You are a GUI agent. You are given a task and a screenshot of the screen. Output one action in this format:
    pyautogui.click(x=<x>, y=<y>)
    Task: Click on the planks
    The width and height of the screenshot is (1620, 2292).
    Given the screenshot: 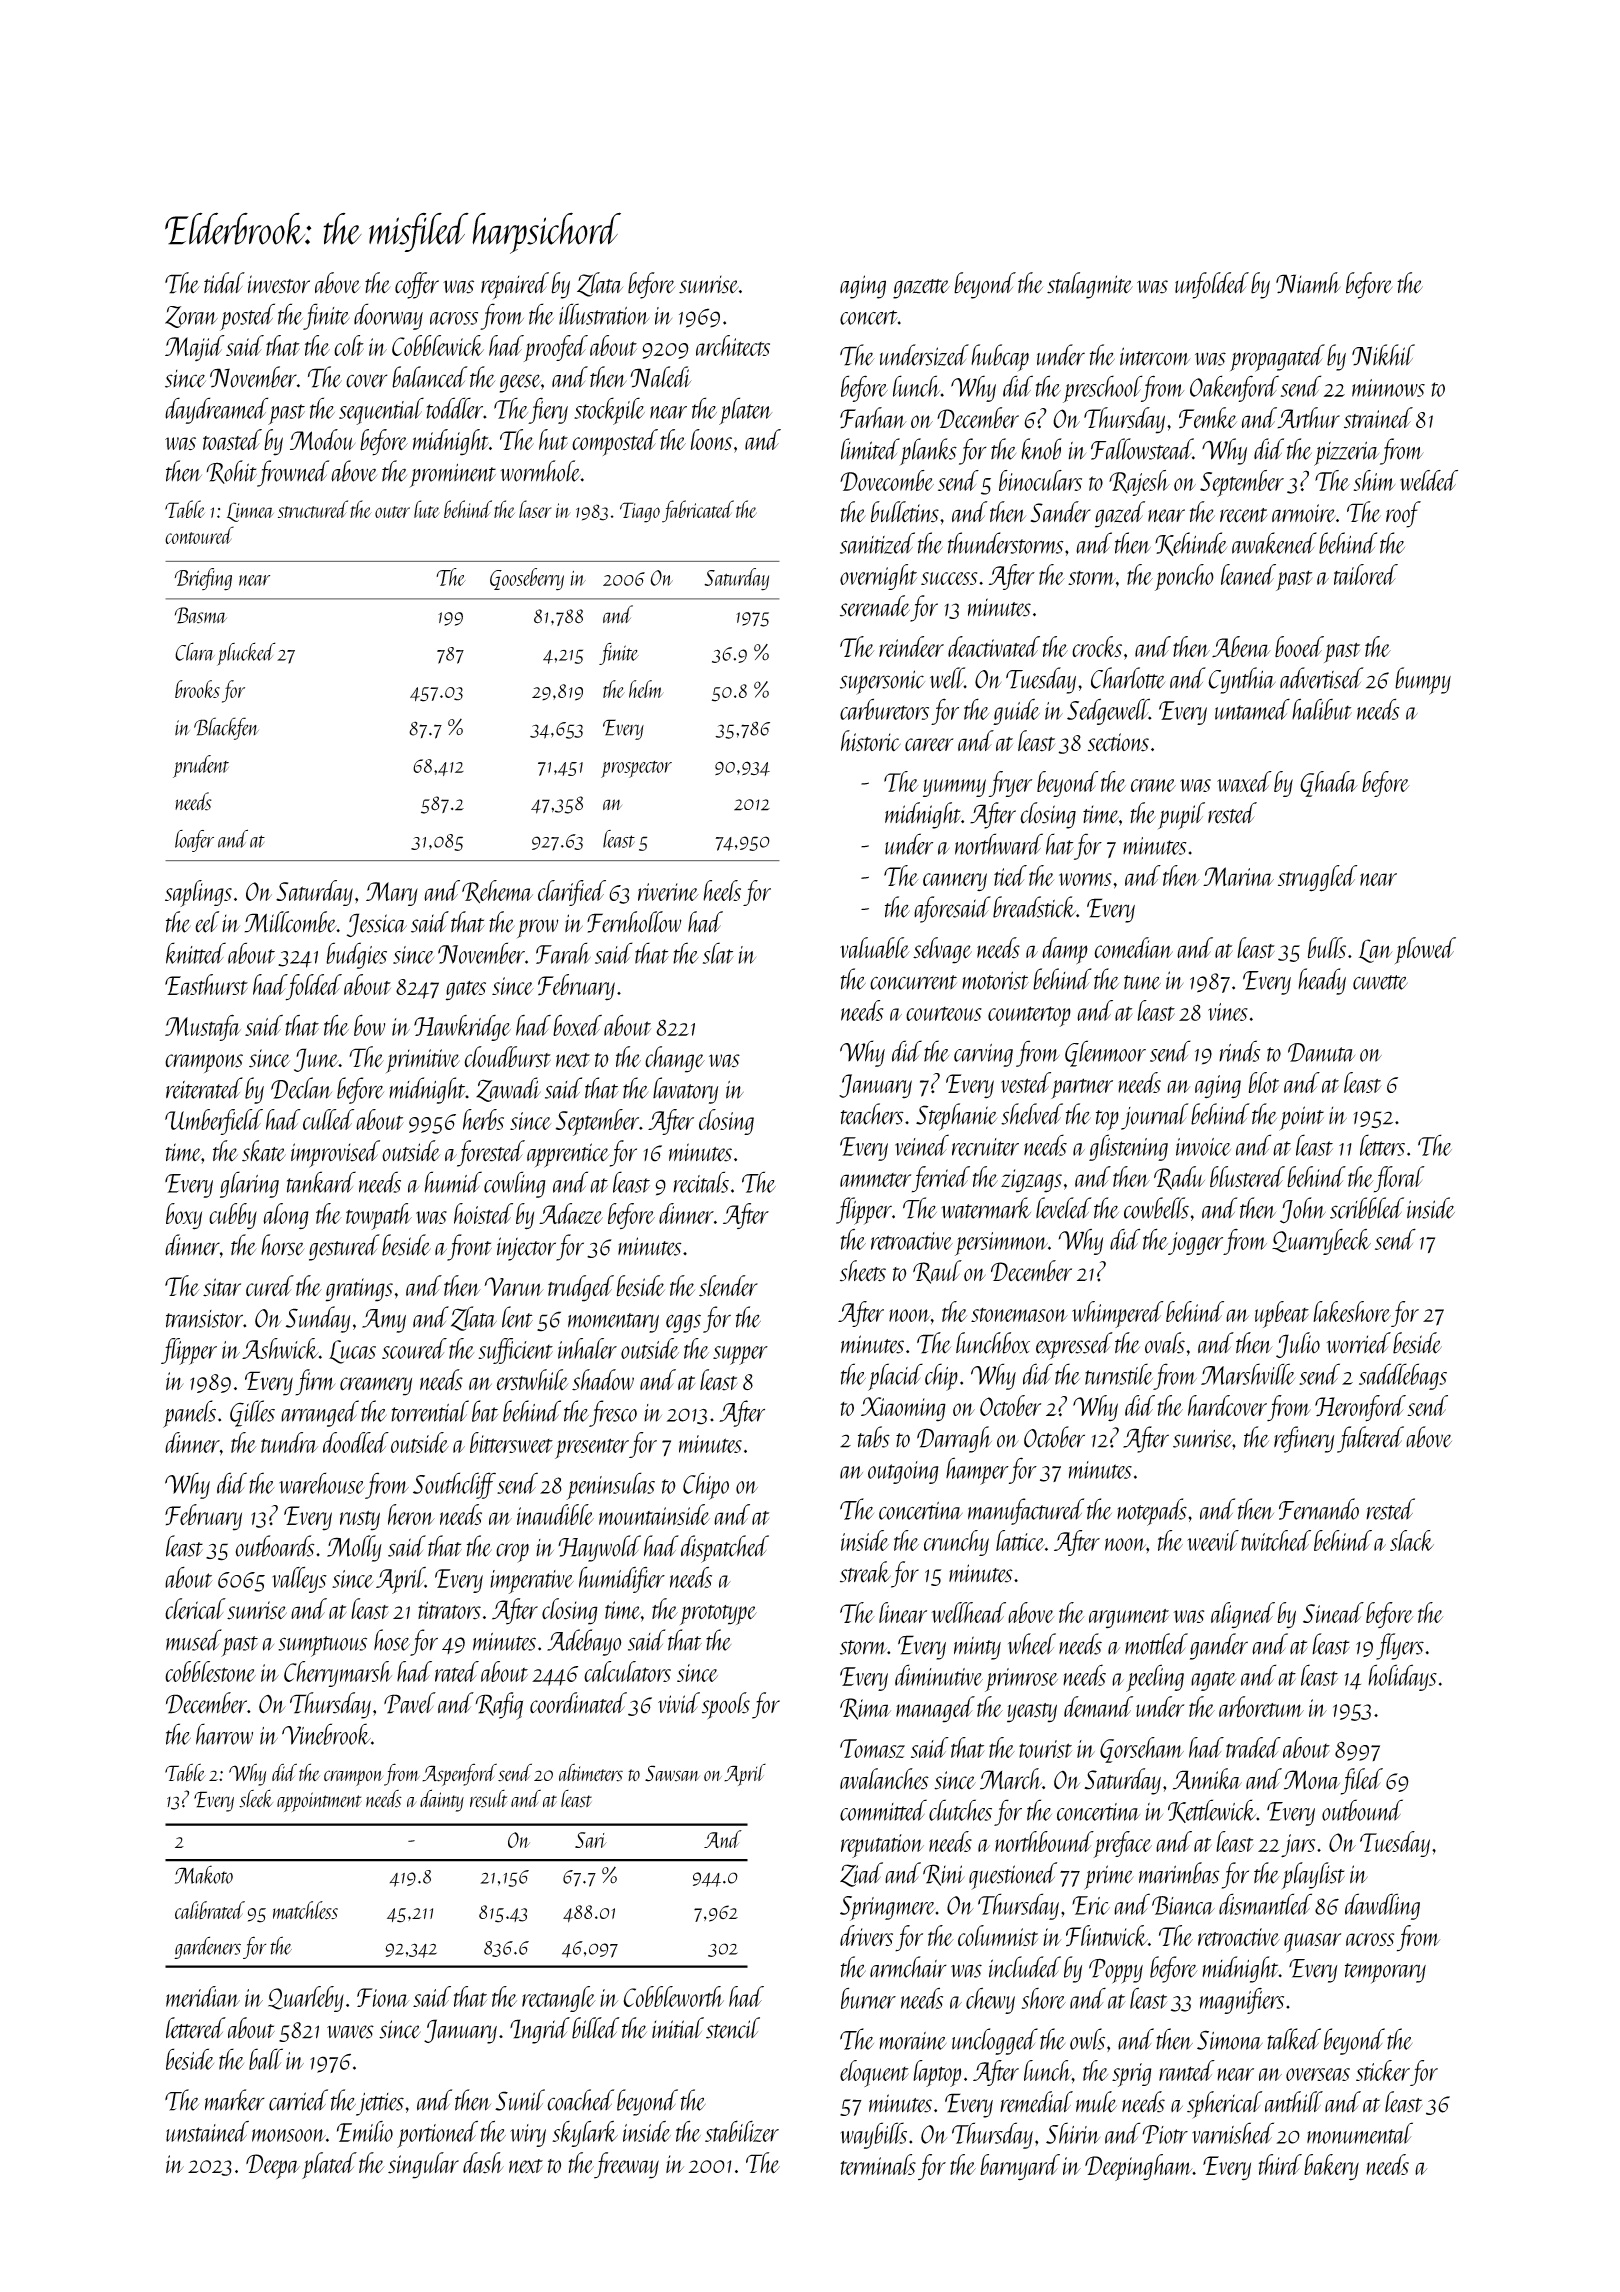 What is the action you would take?
    pyautogui.click(x=928, y=451)
